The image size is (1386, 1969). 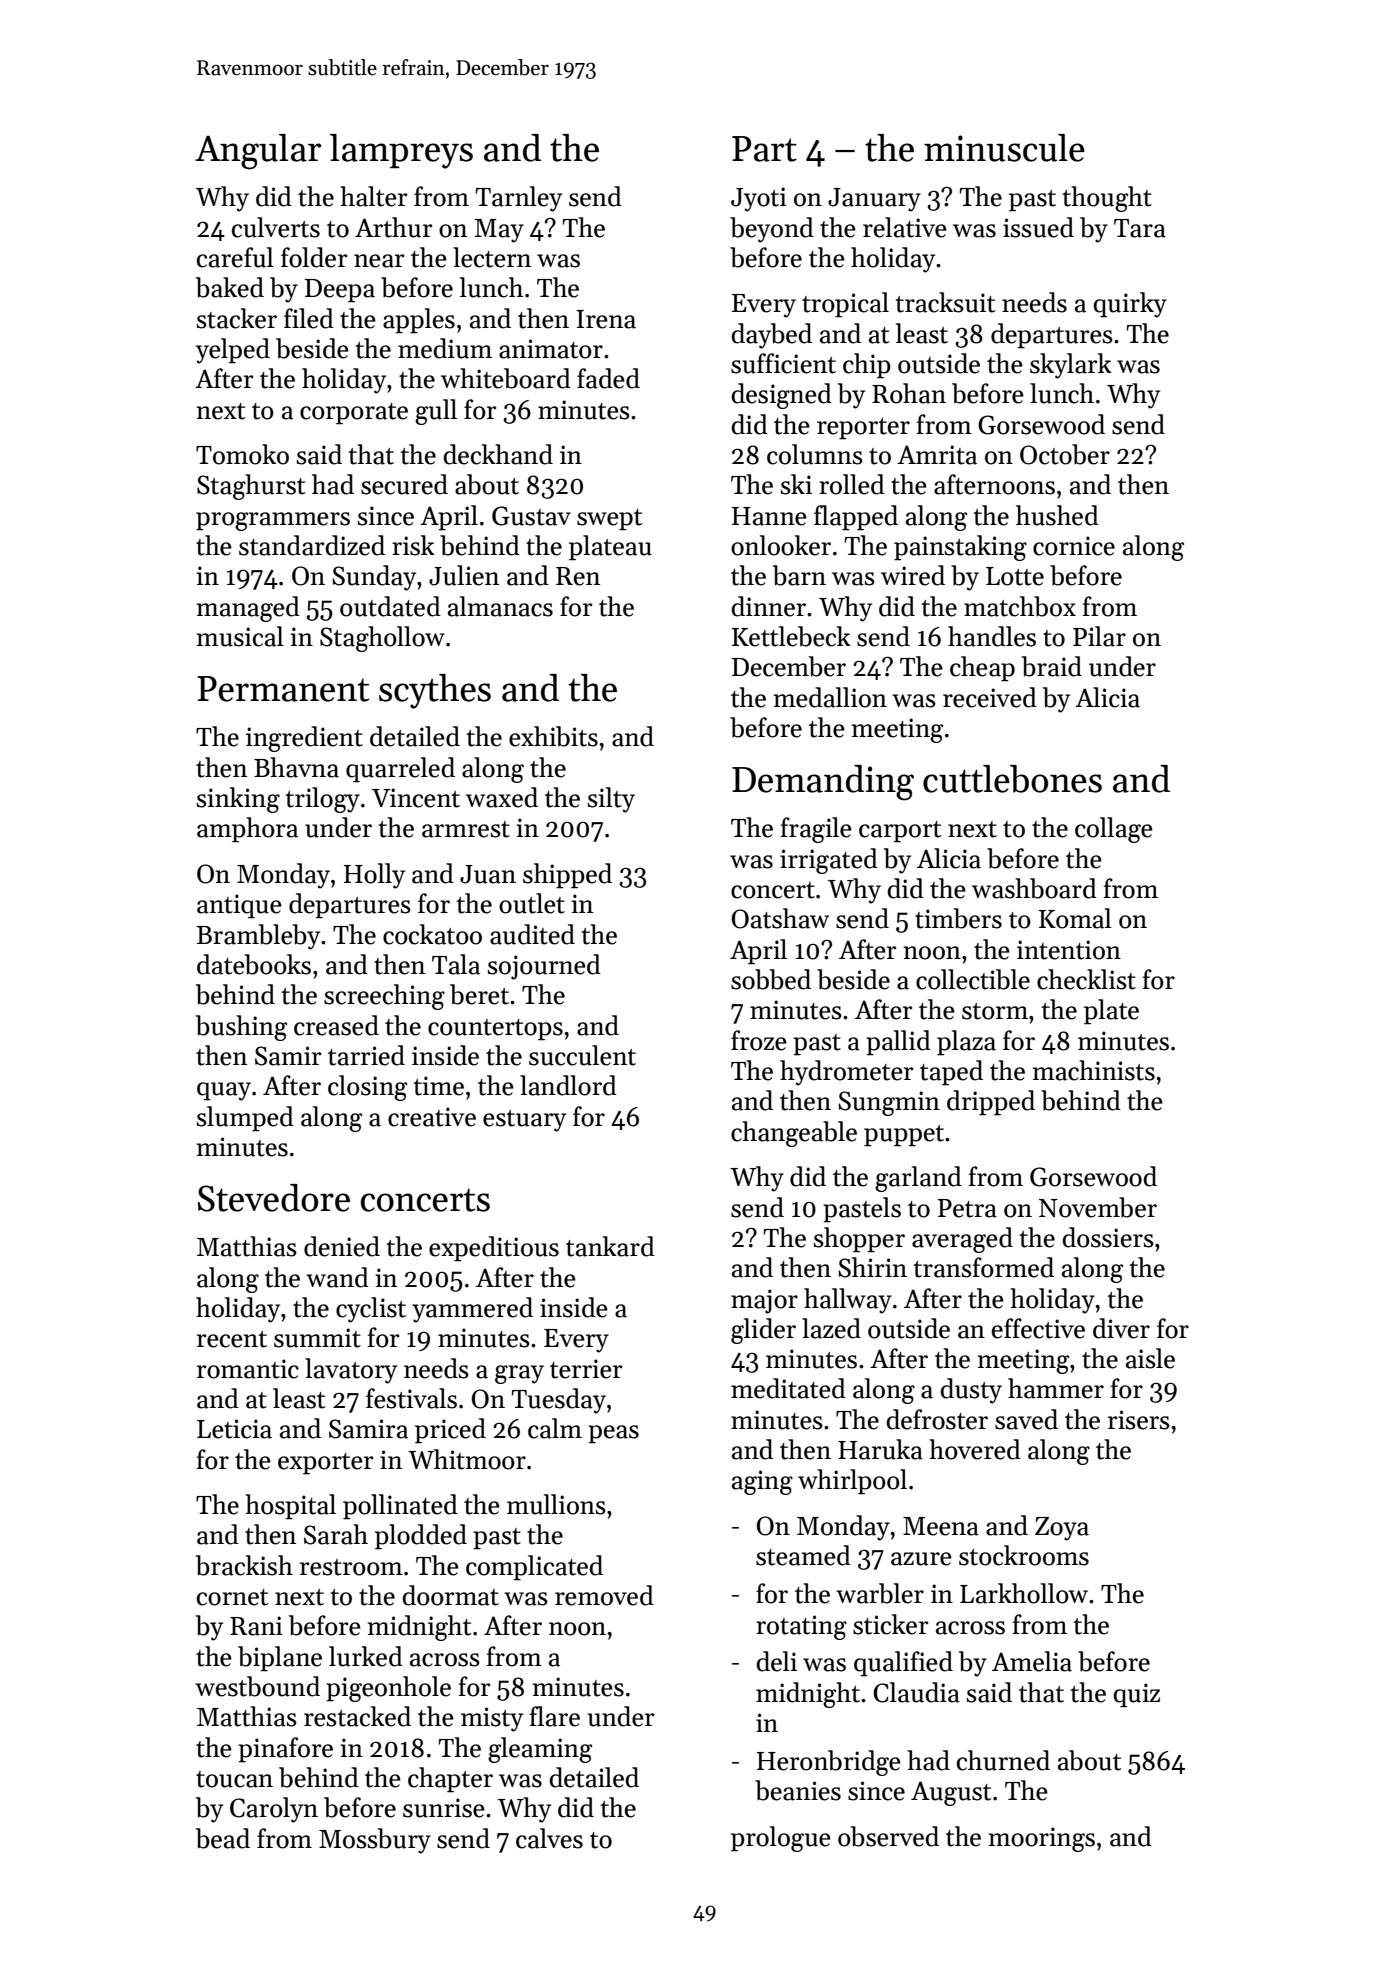 What do you see at coordinates (1098, 1207) in the page?
I see `November` at bounding box center [1098, 1207].
